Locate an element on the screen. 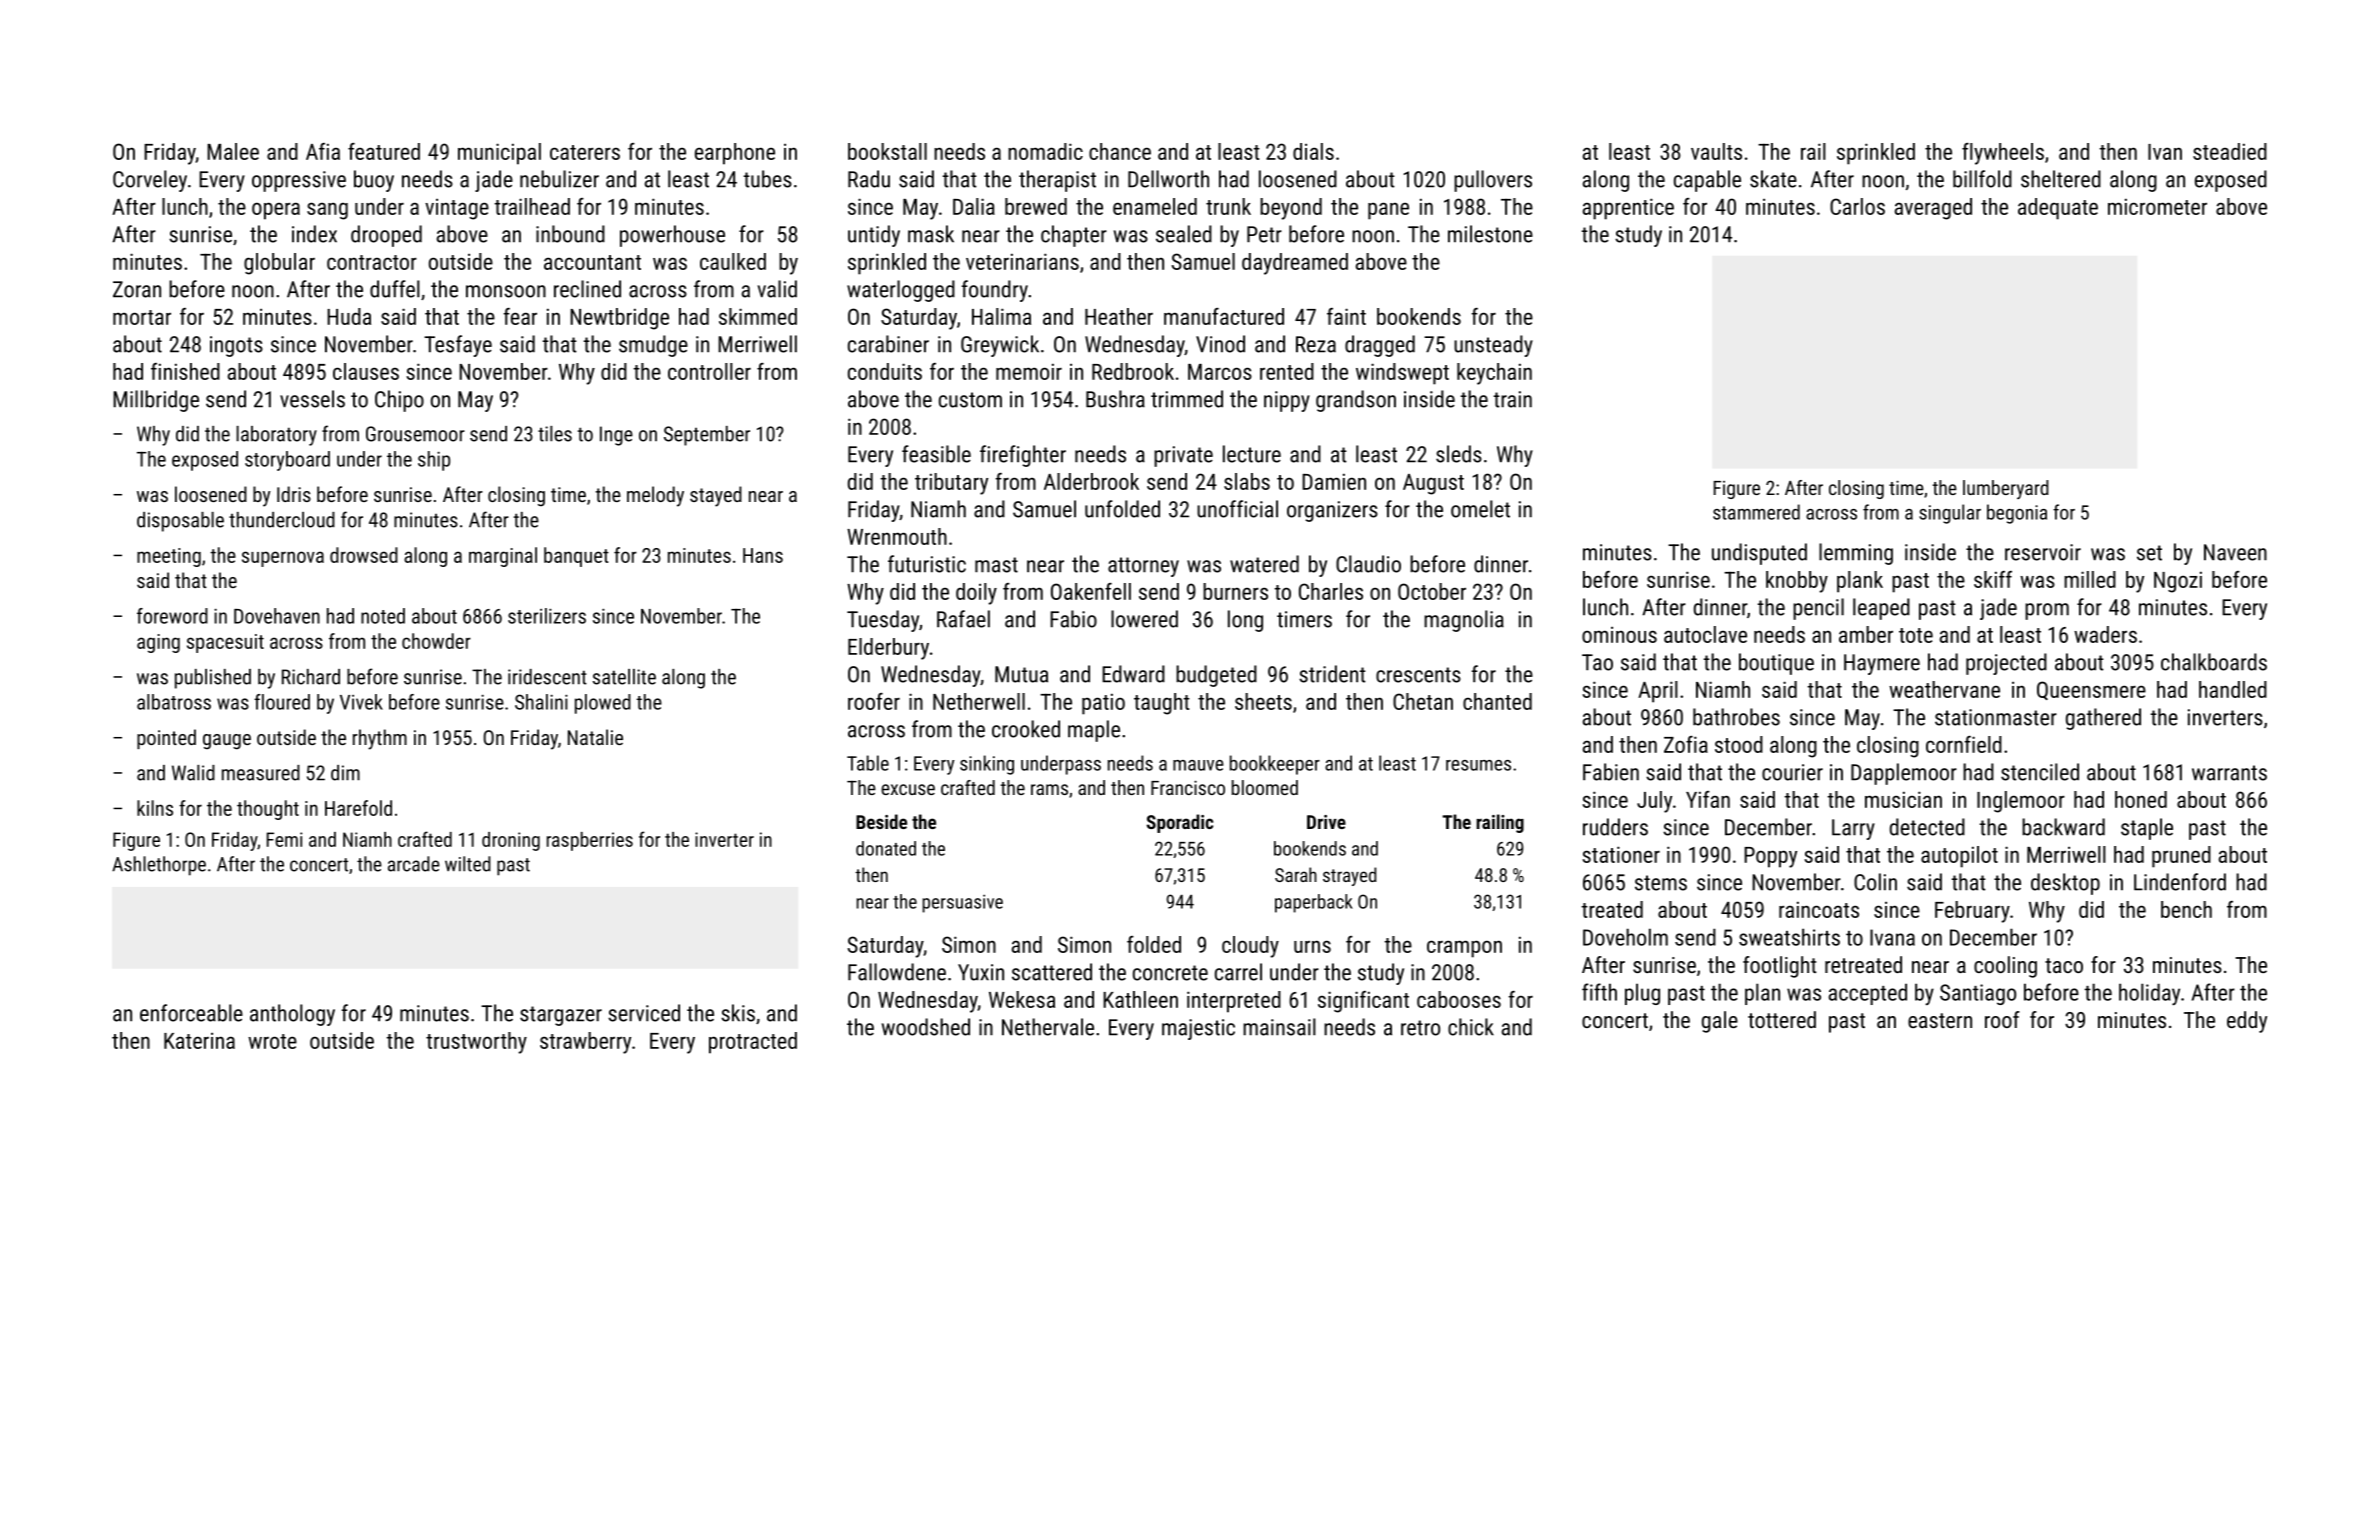 The image size is (2380, 1540). drooped is located at coordinates (386, 236).
